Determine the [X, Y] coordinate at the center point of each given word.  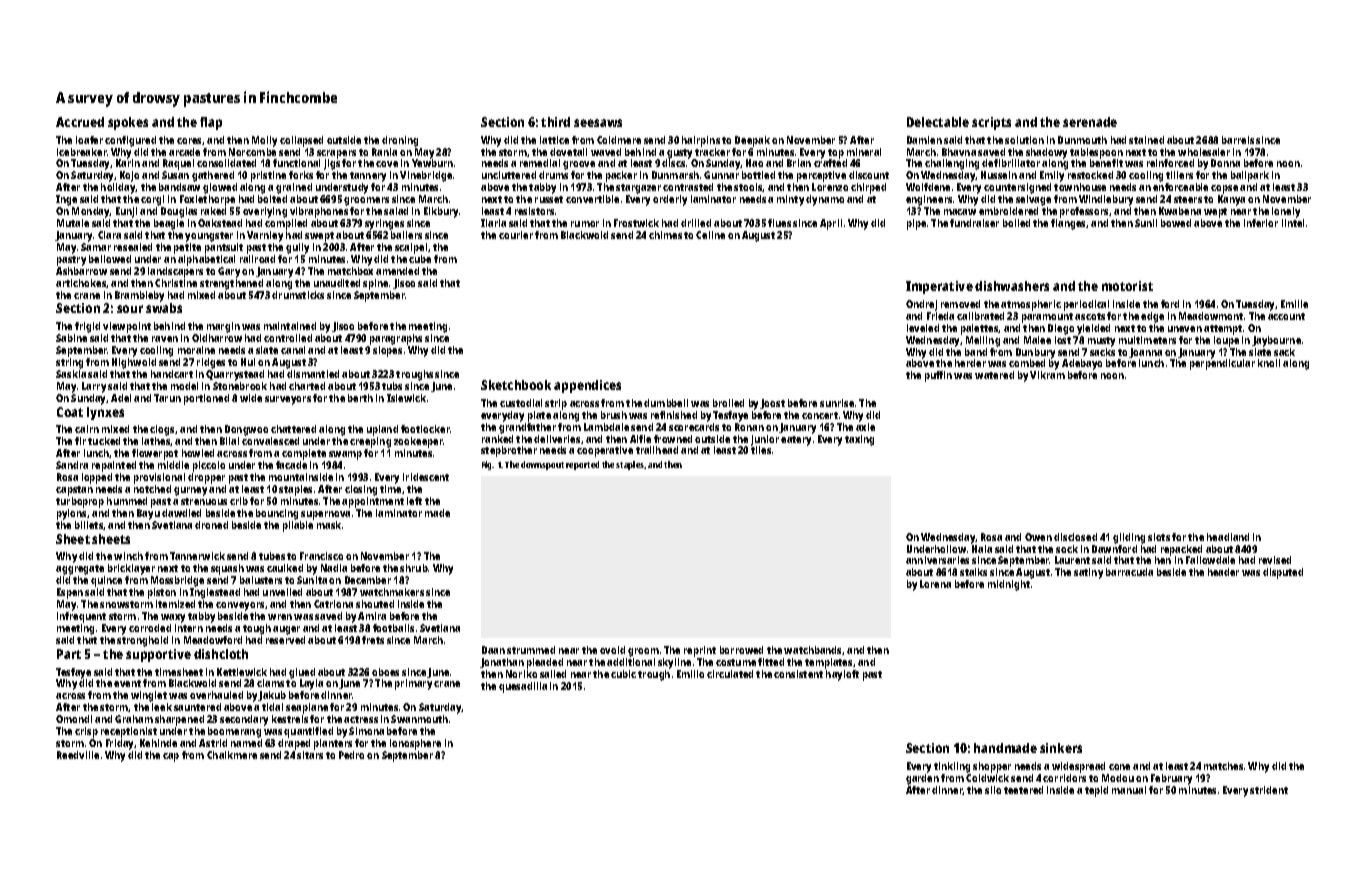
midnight [1009, 585]
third [555, 122]
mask [329, 525]
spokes [128, 123]
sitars [310, 755]
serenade [1090, 122]
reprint [700, 651]
